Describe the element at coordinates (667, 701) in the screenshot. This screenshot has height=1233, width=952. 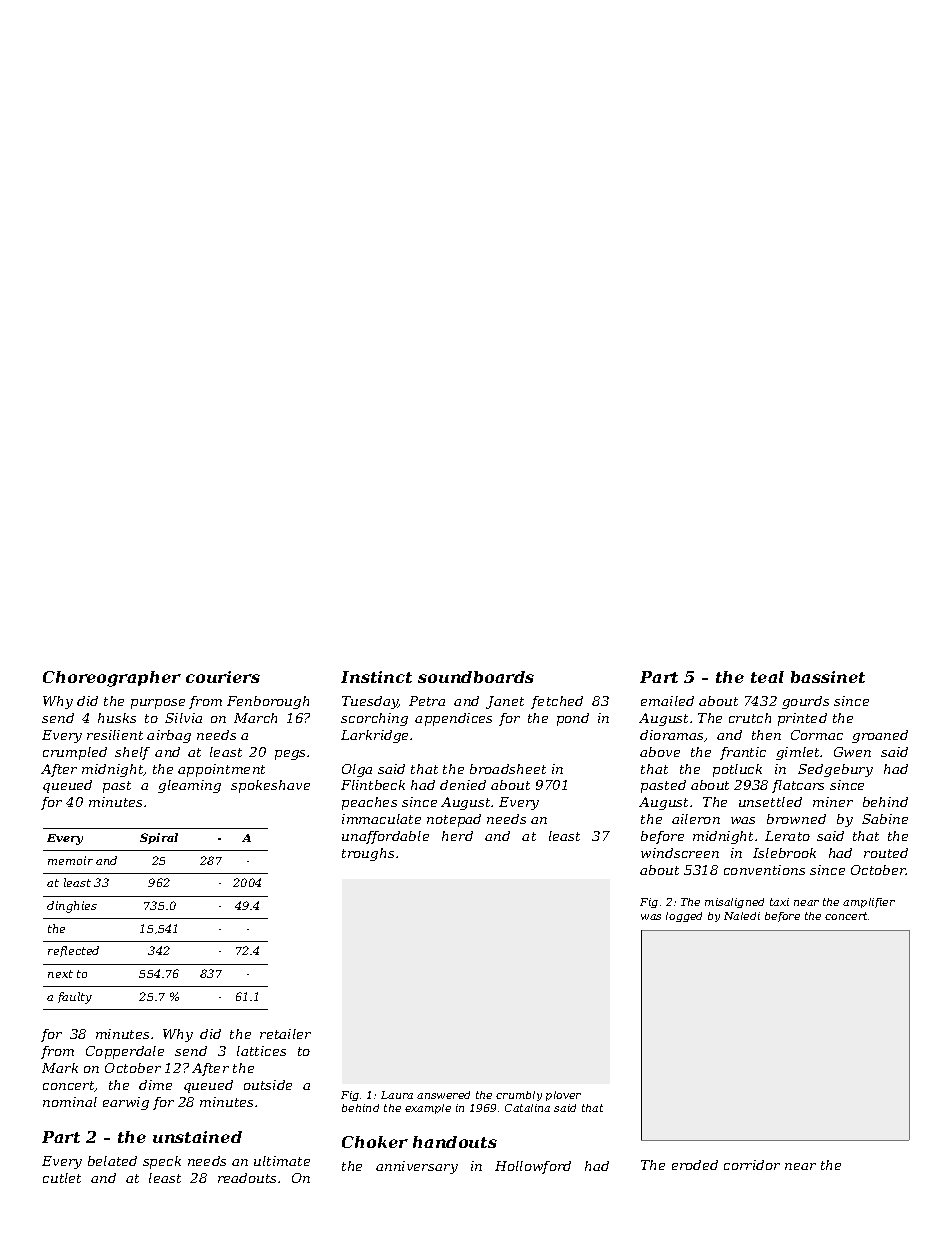
I see `emailed` at that location.
